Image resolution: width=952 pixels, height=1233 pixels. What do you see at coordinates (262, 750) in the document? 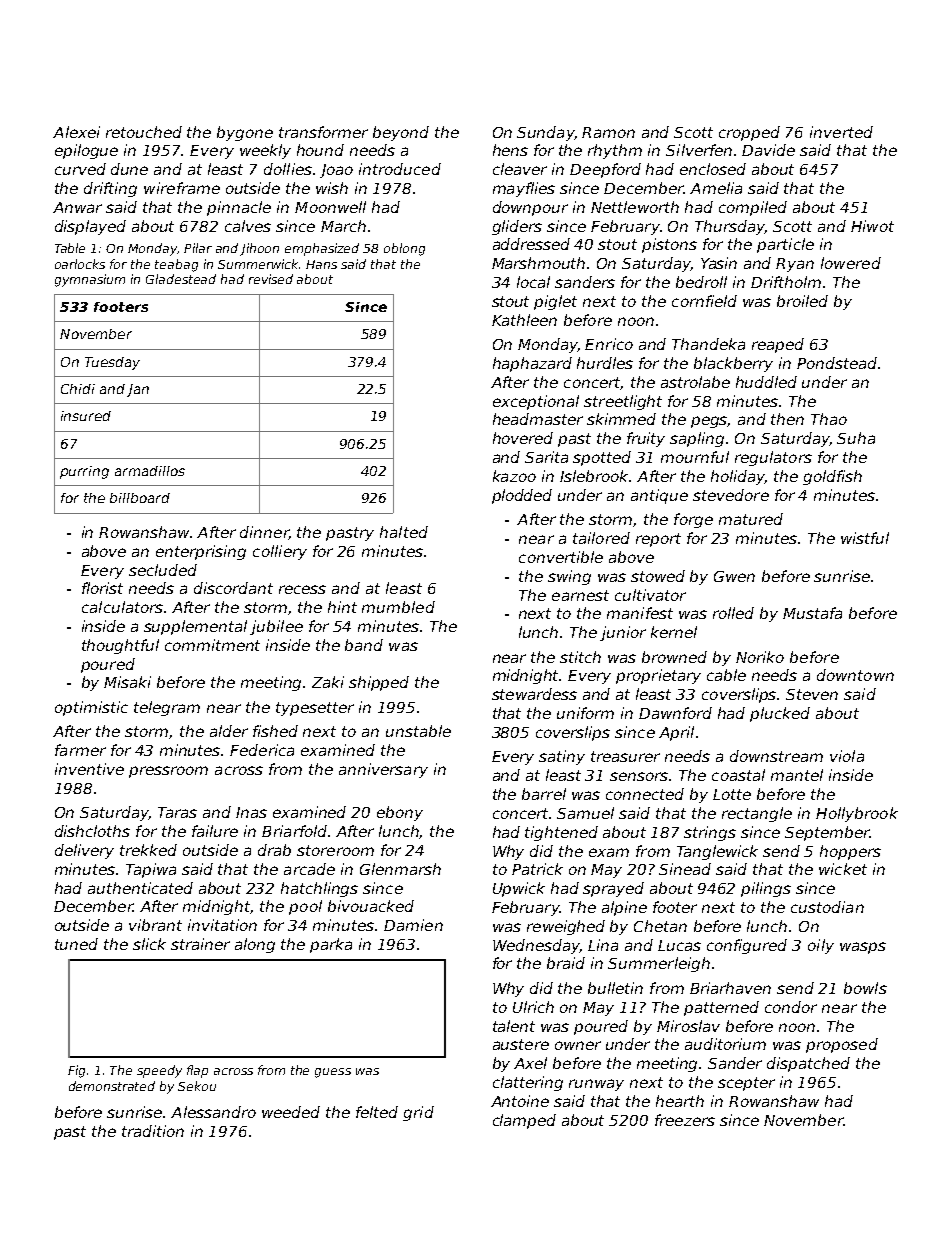
I see `Federica` at bounding box center [262, 750].
